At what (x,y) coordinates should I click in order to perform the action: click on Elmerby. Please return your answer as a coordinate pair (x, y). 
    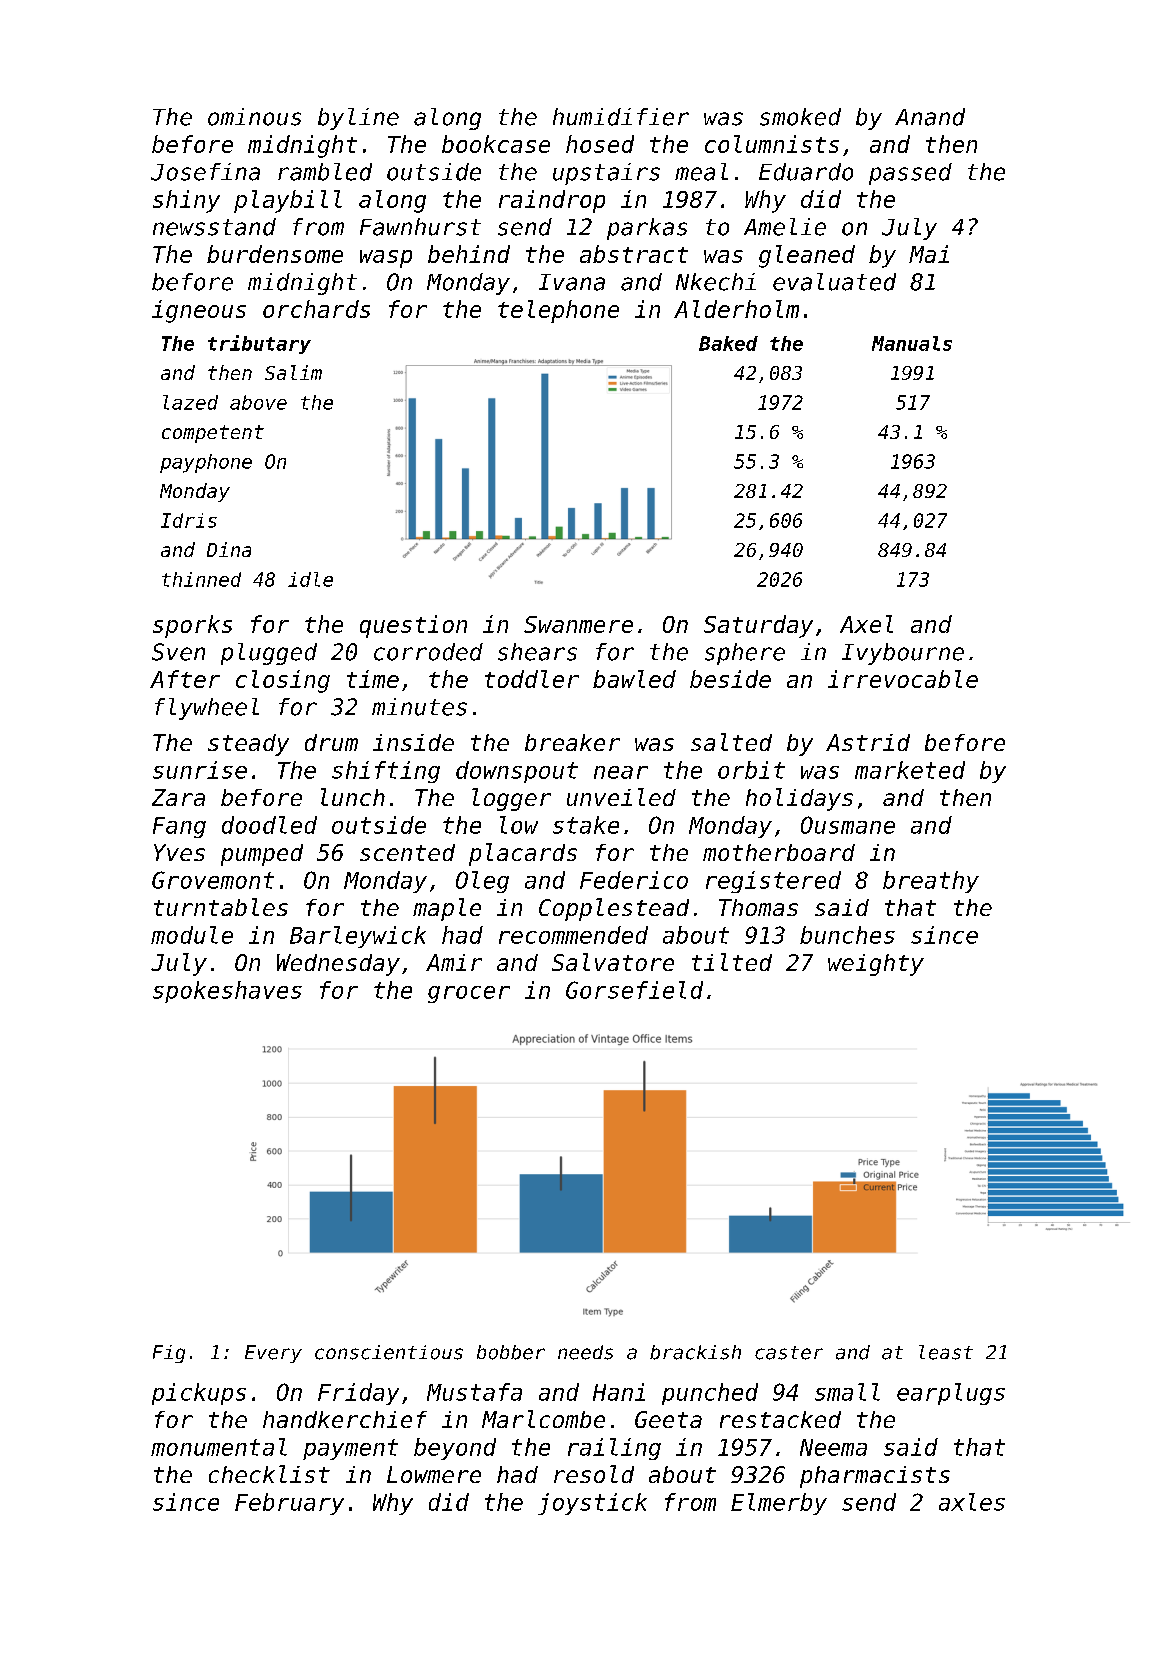
    Looking at the image, I should click on (779, 1504).
